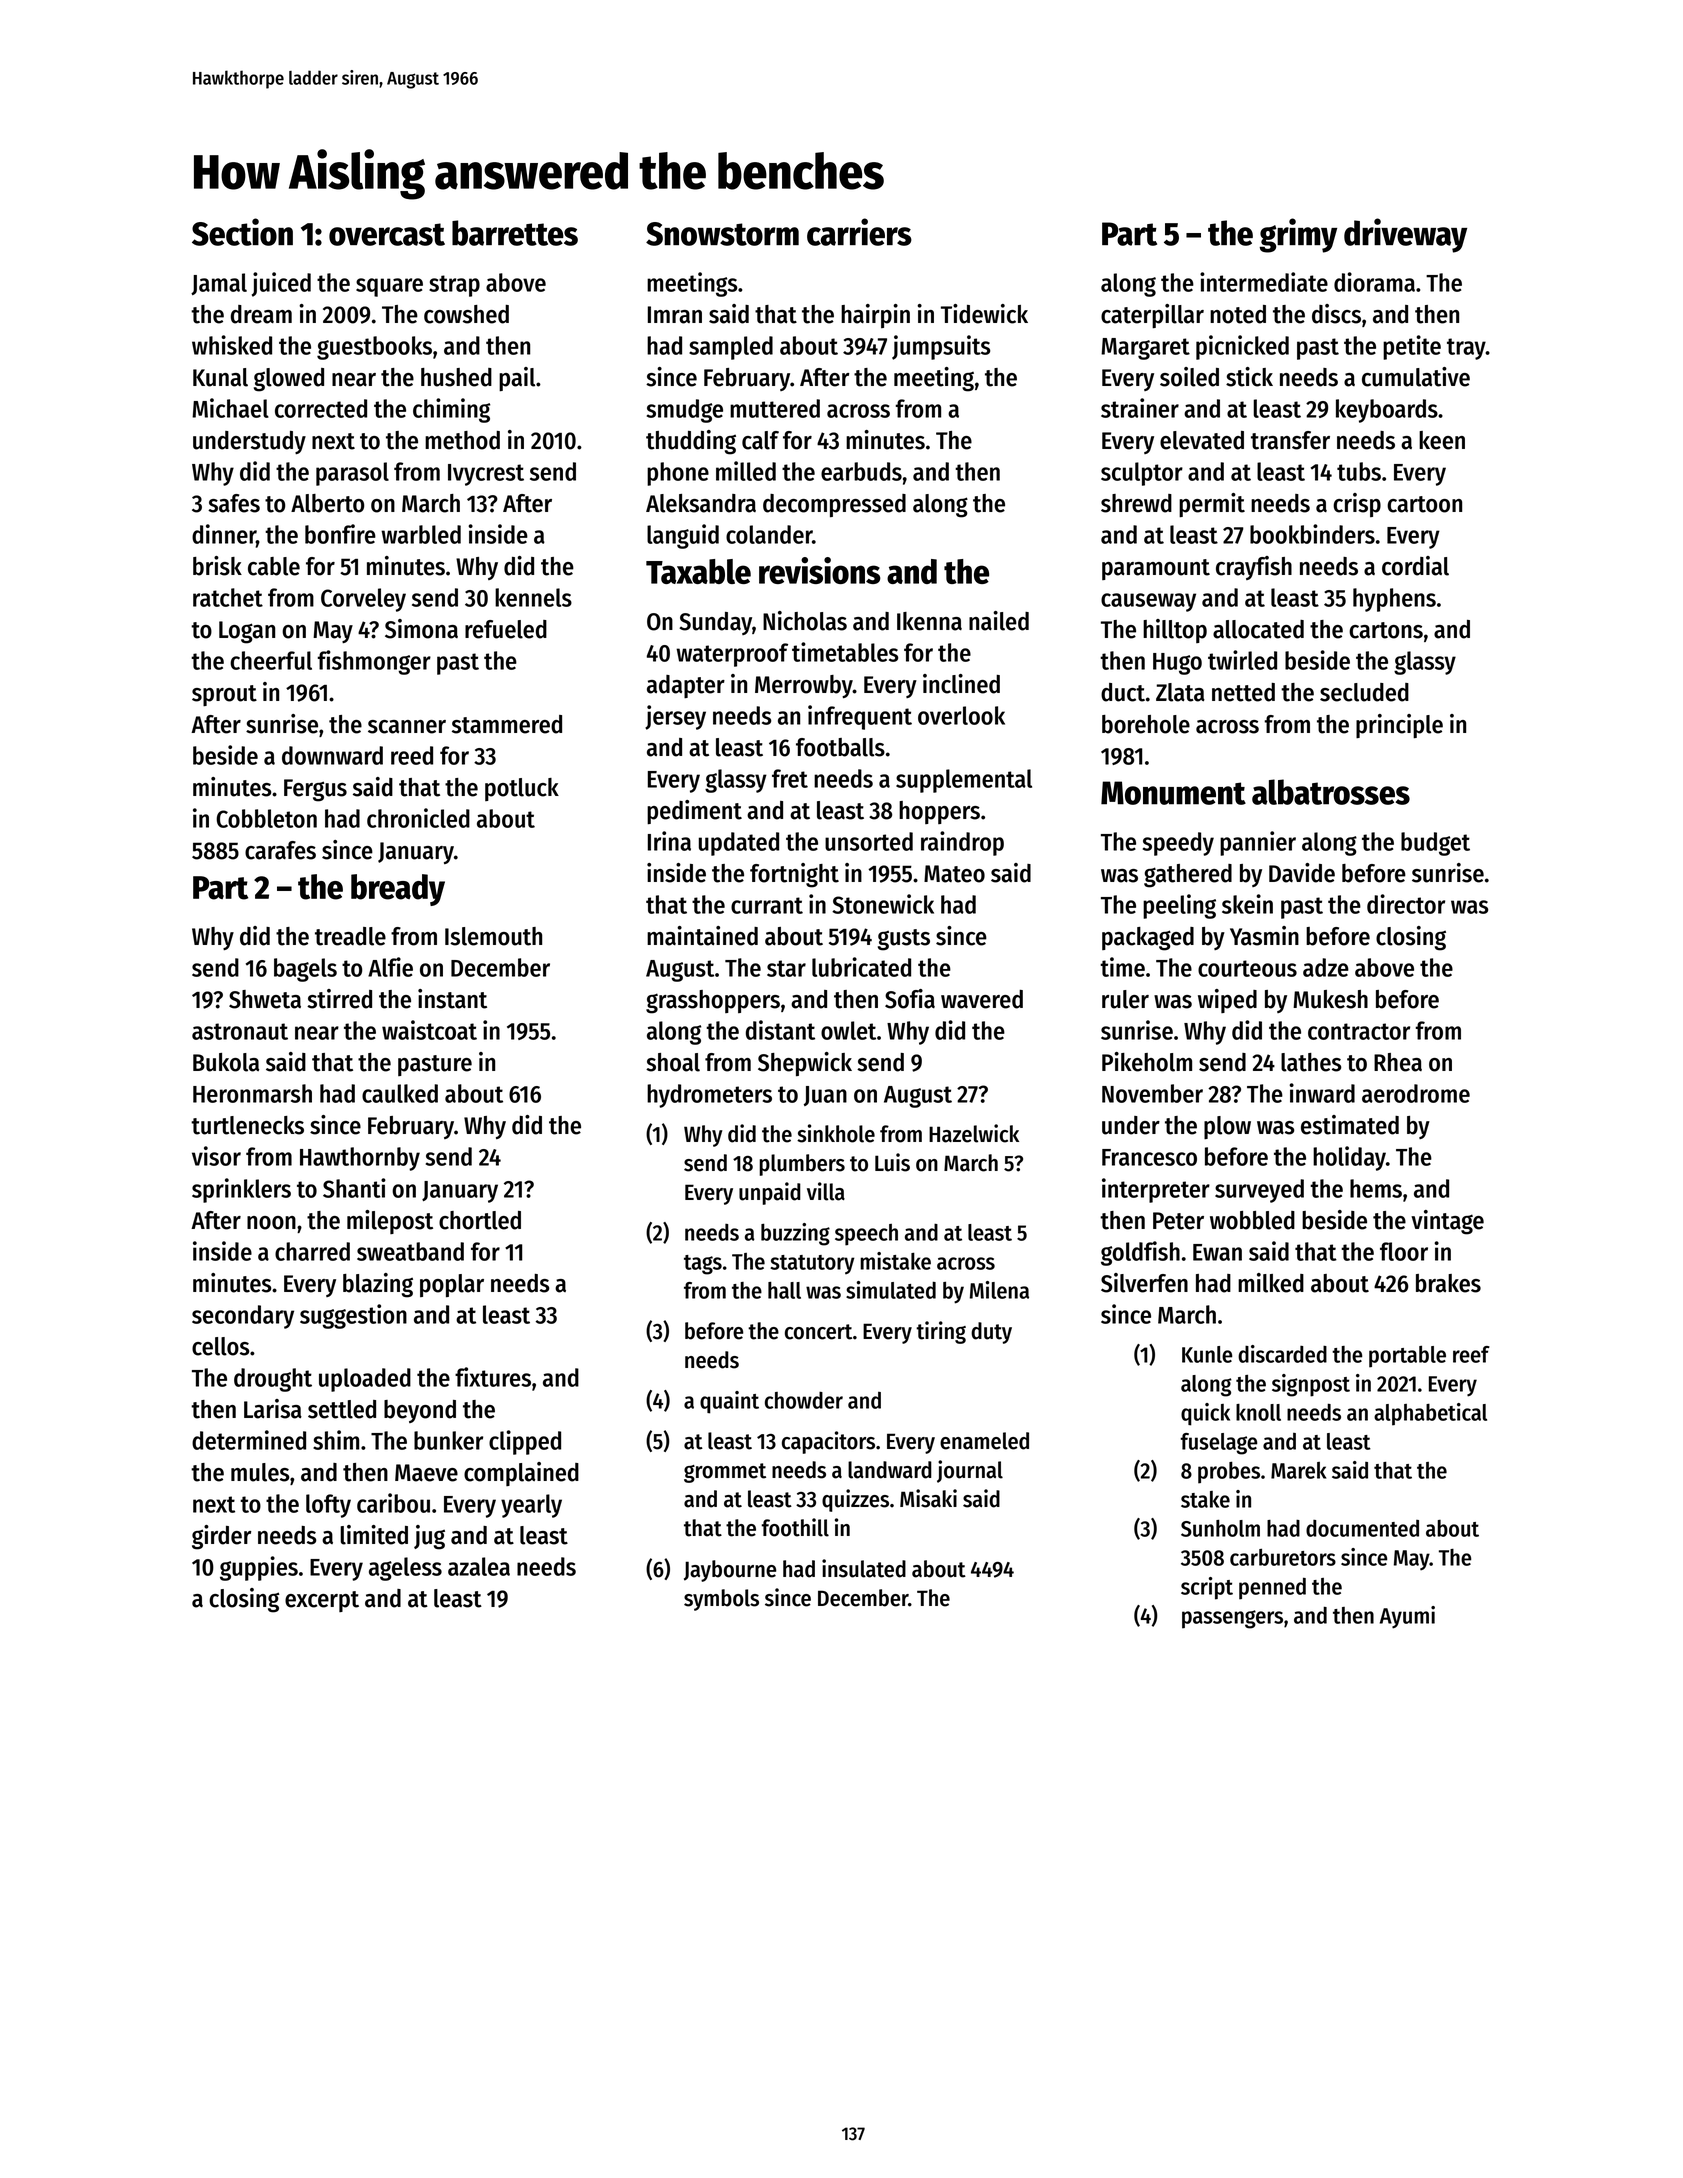 The image size is (1683, 2178). What do you see at coordinates (1298, 235) in the screenshot?
I see `grimy` at bounding box center [1298, 235].
